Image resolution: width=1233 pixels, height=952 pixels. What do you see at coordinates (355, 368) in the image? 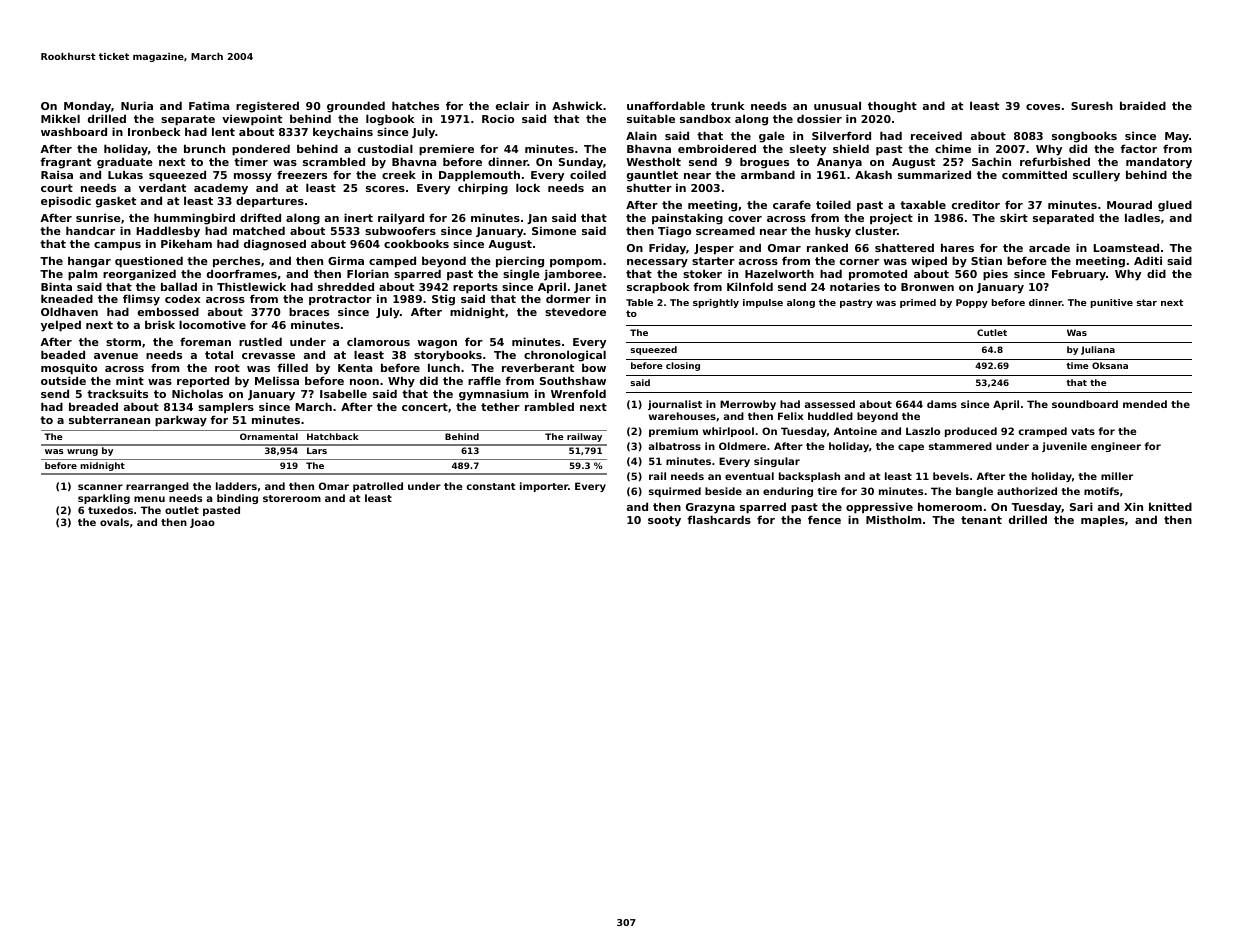
I see `Kenta` at bounding box center [355, 368].
